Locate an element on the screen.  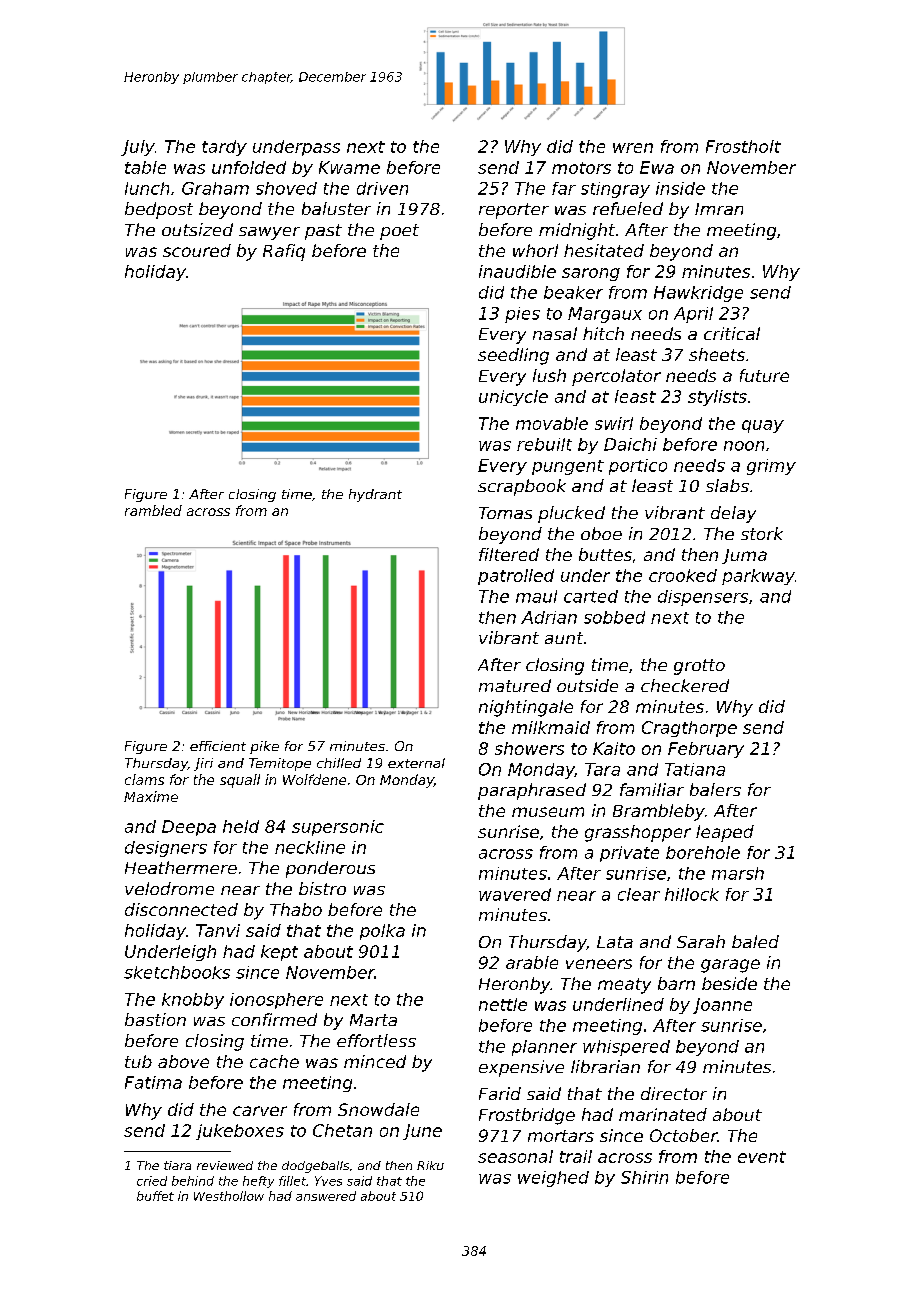
nightingale is located at coordinates (526, 708).
